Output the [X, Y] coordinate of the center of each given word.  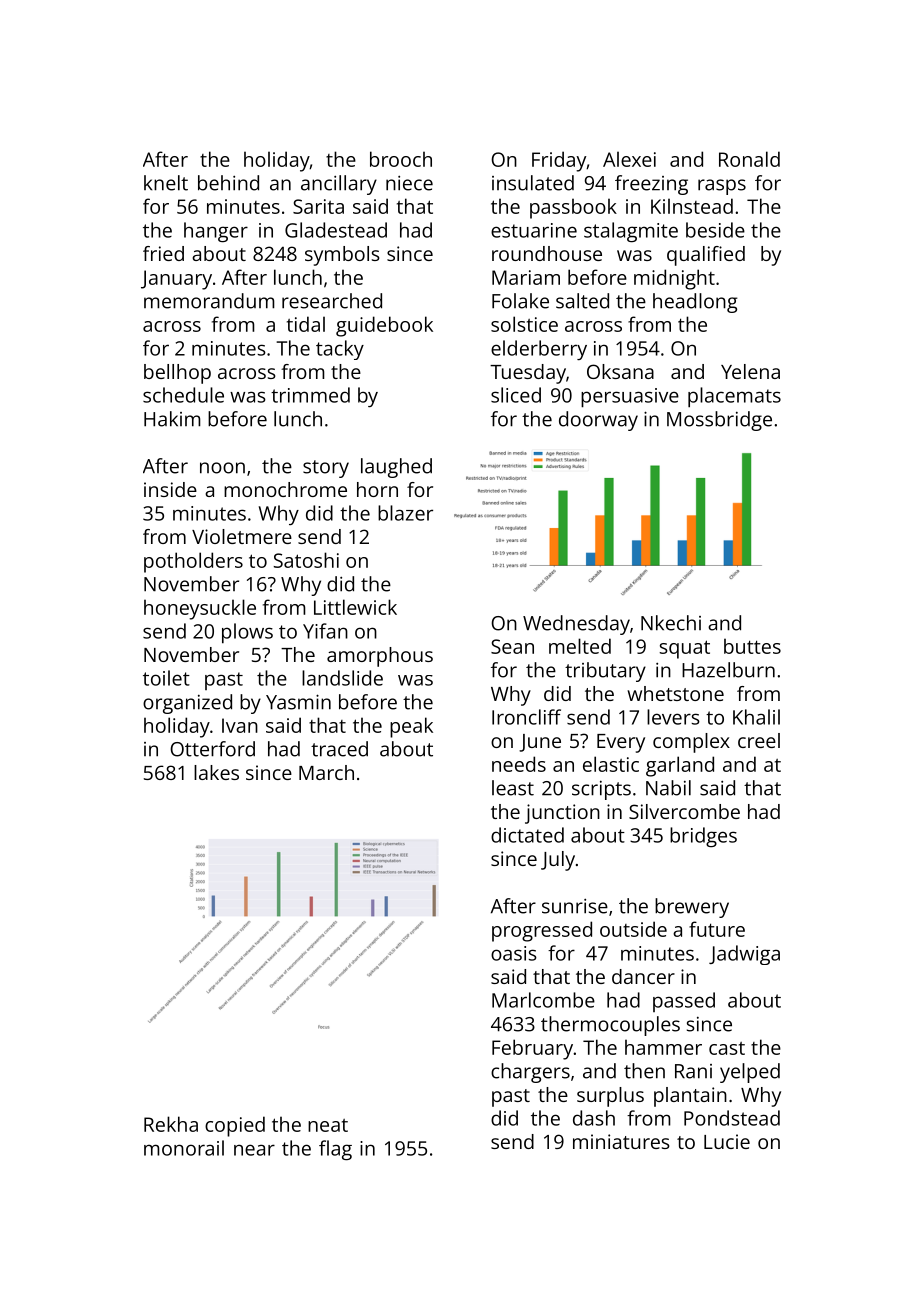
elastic [611, 764]
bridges [703, 837]
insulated [533, 183]
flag [335, 1150]
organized [187, 704]
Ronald [749, 159]
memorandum [209, 301]
